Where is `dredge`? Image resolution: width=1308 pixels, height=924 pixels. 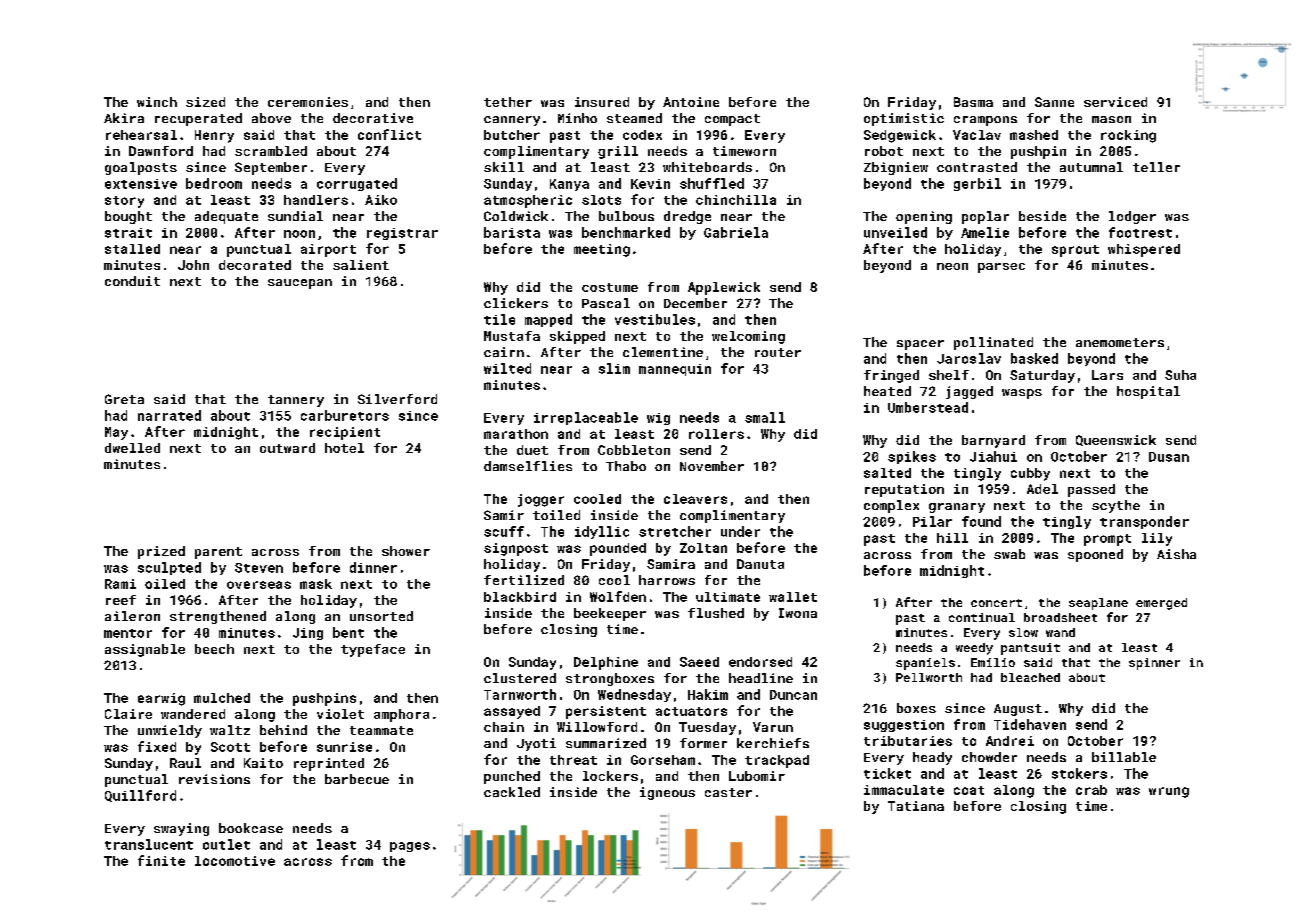
dredge is located at coordinates (687, 217).
